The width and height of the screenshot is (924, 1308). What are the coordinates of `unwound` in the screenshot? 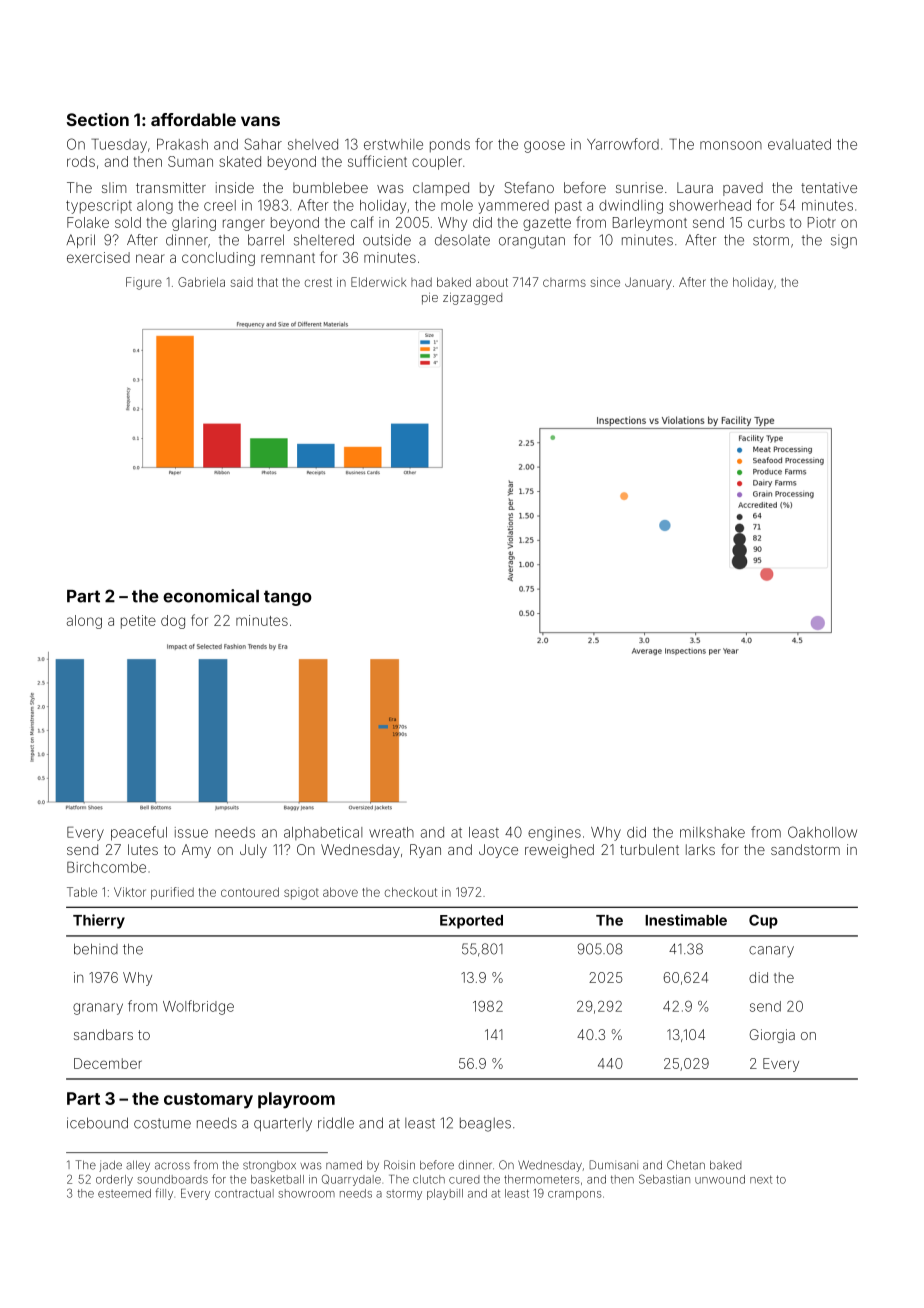 It's located at (720, 1179).
